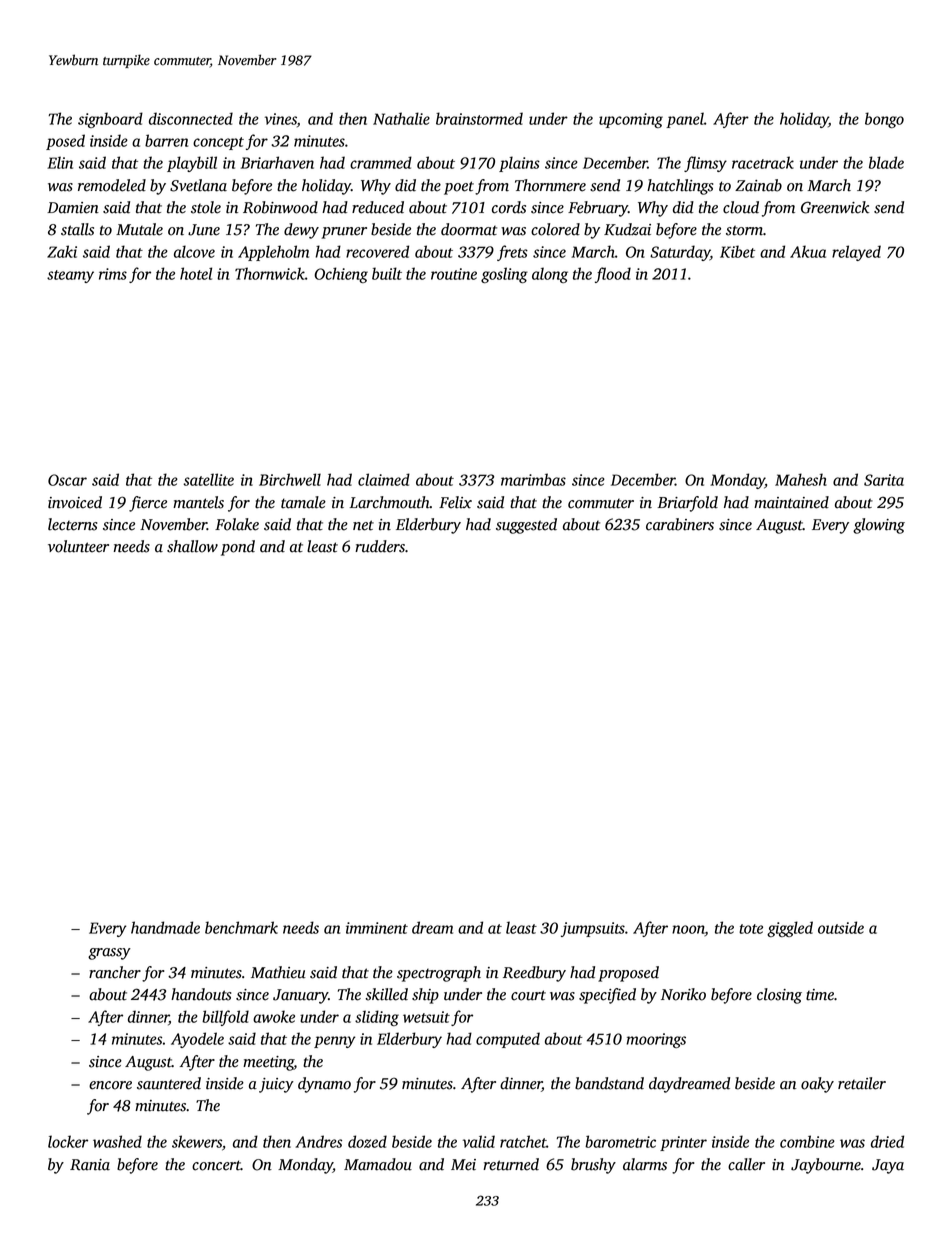  What do you see at coordinates (463, 1165) in the document?
I see `Mei` at bounding box center [463, 1165].
